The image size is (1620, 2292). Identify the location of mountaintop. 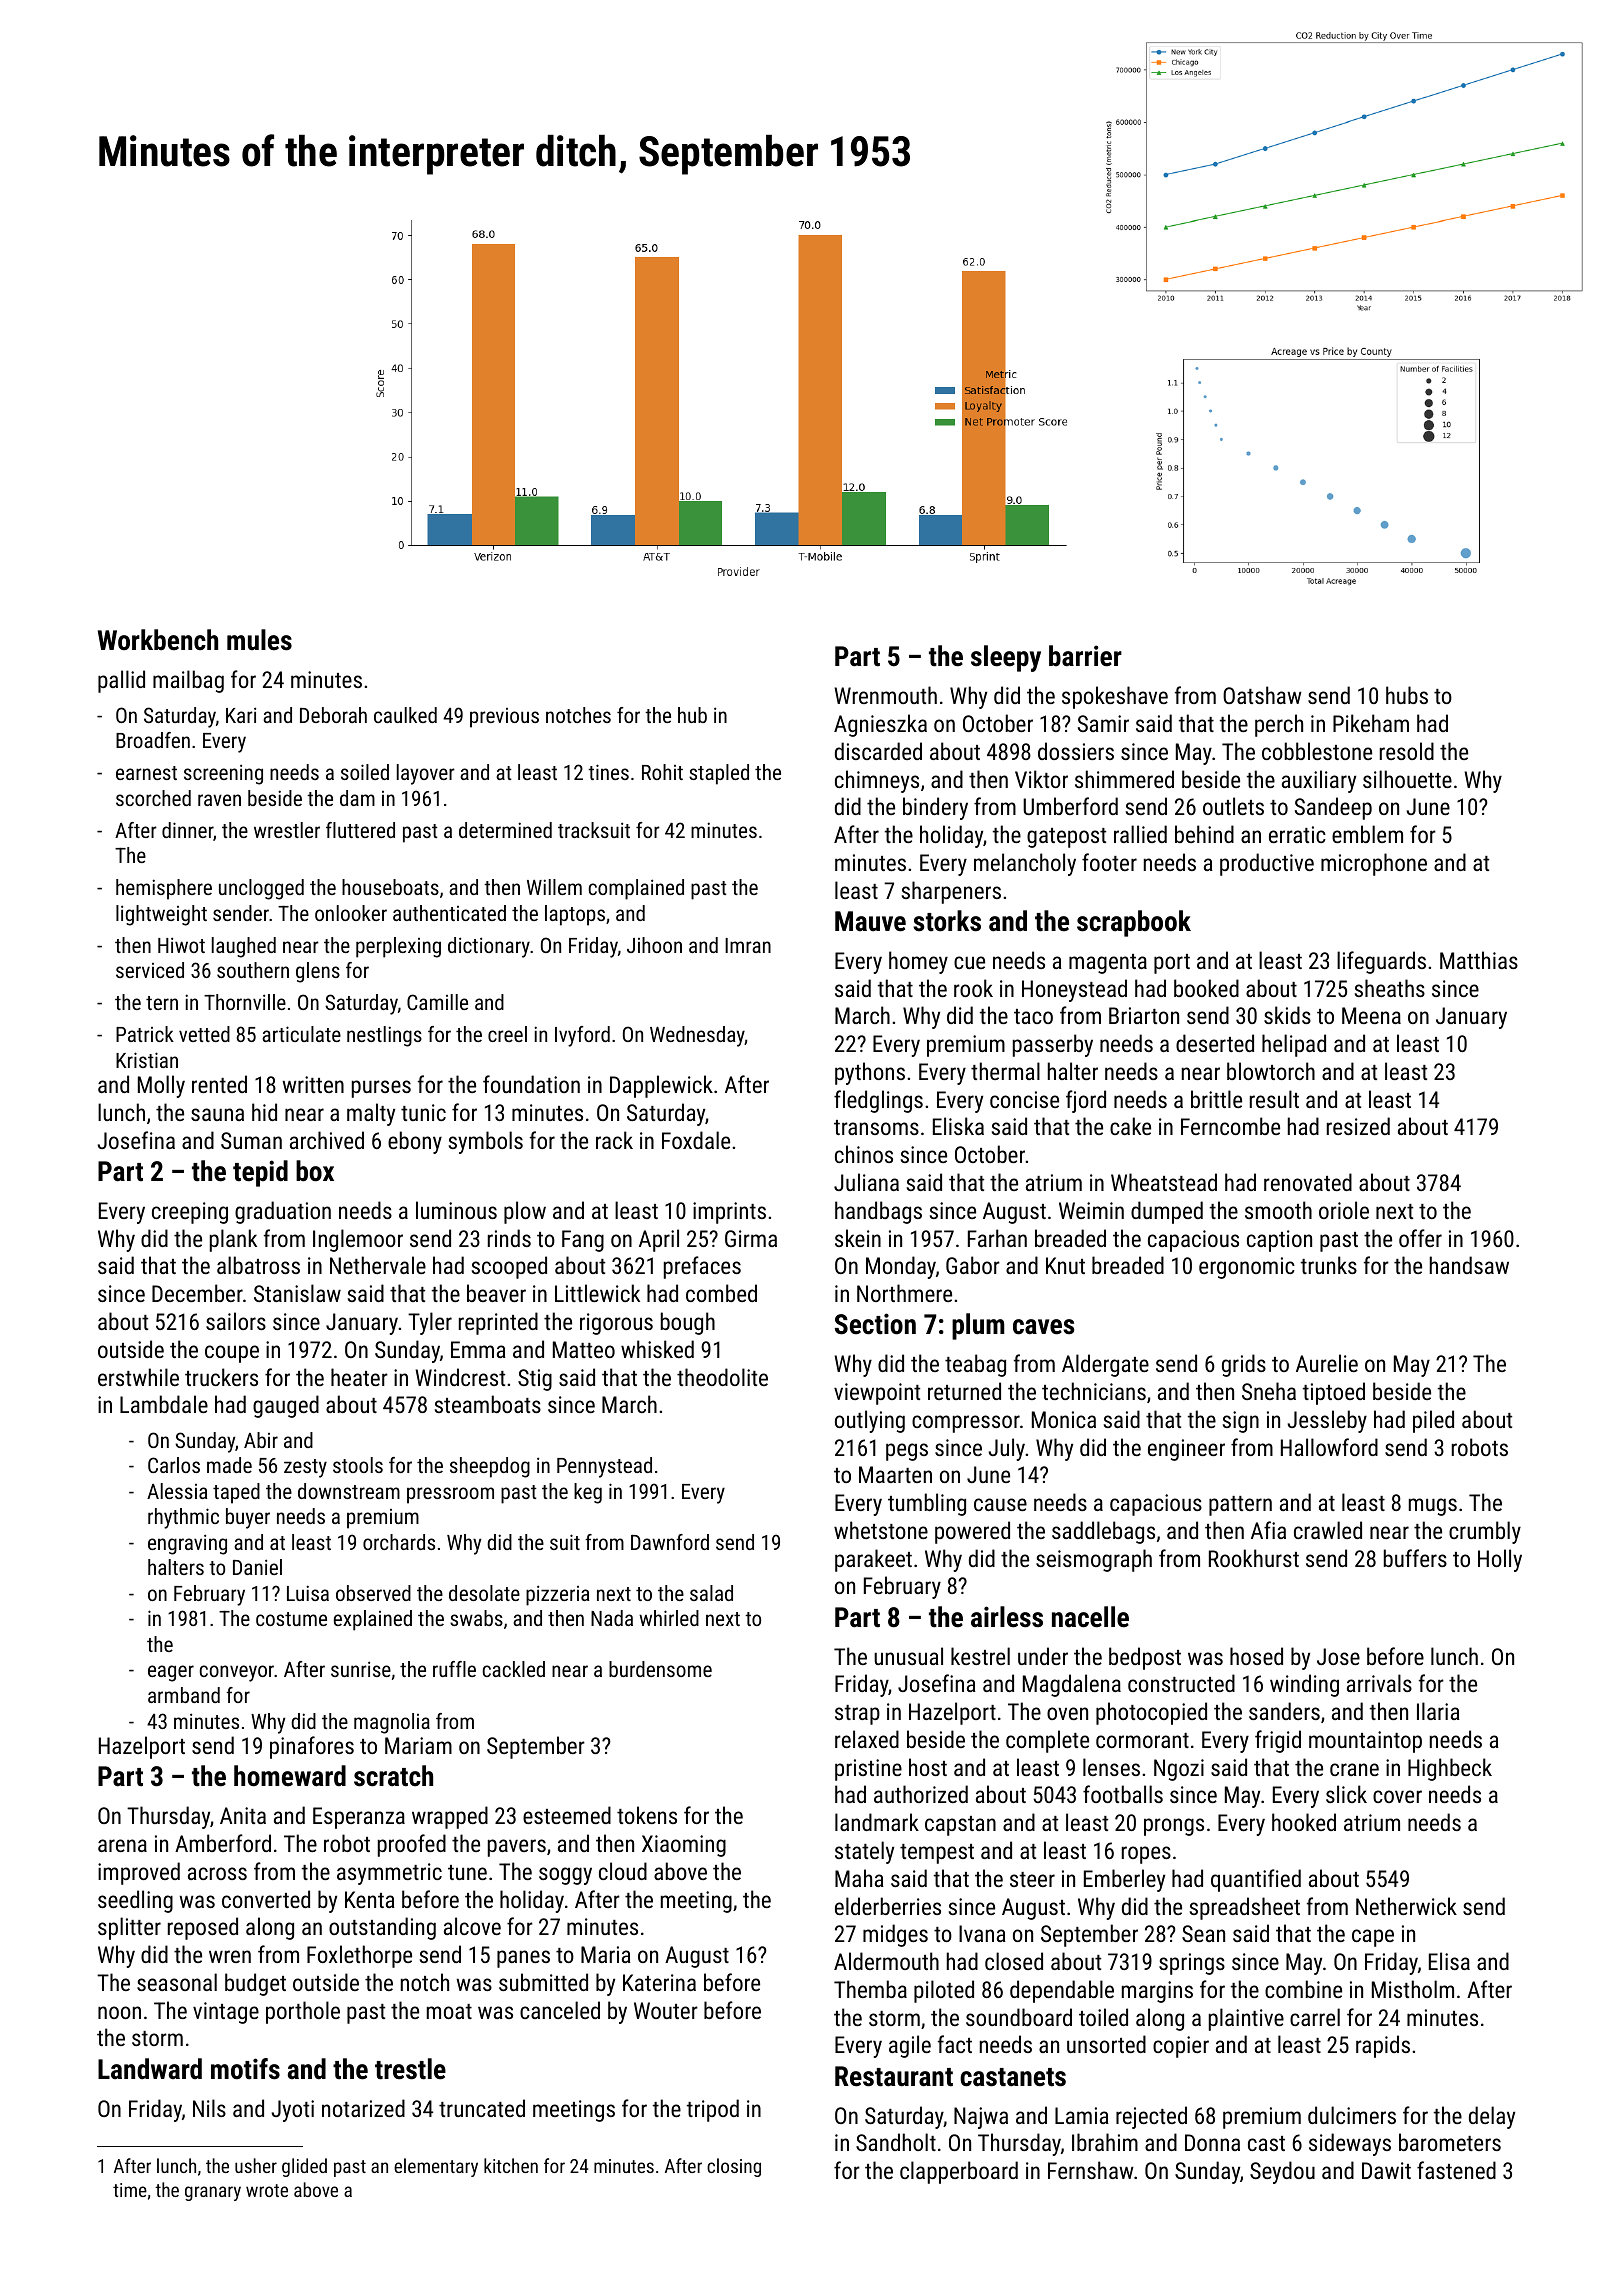
(1365, 1742).
